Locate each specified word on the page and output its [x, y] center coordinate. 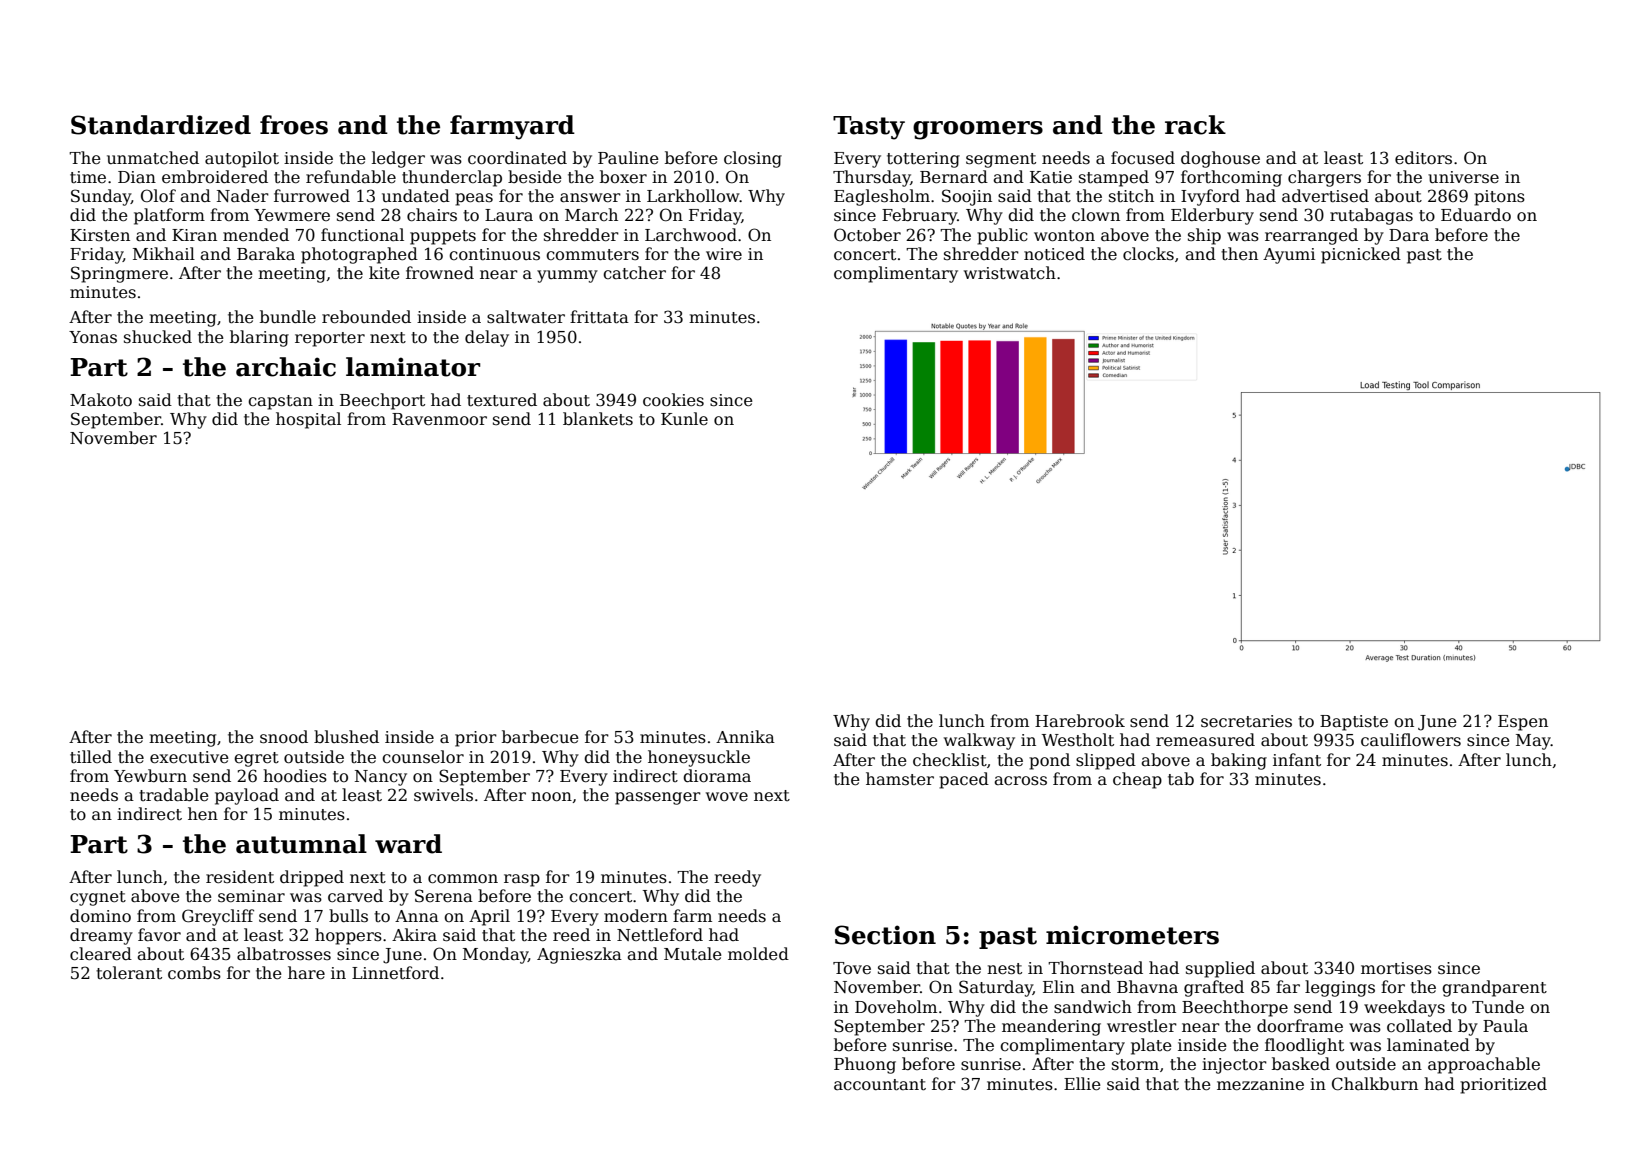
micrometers [1132, 935]
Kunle [684, 419]
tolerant [129, 973]
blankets [598, 419]
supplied [1220, 969]
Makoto [101, 400]
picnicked [1361, 255]
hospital [308, 420]
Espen [1523, 723]
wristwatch [1010, 273]
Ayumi [1289, 256]
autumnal [301, 844]
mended [256, 235]
